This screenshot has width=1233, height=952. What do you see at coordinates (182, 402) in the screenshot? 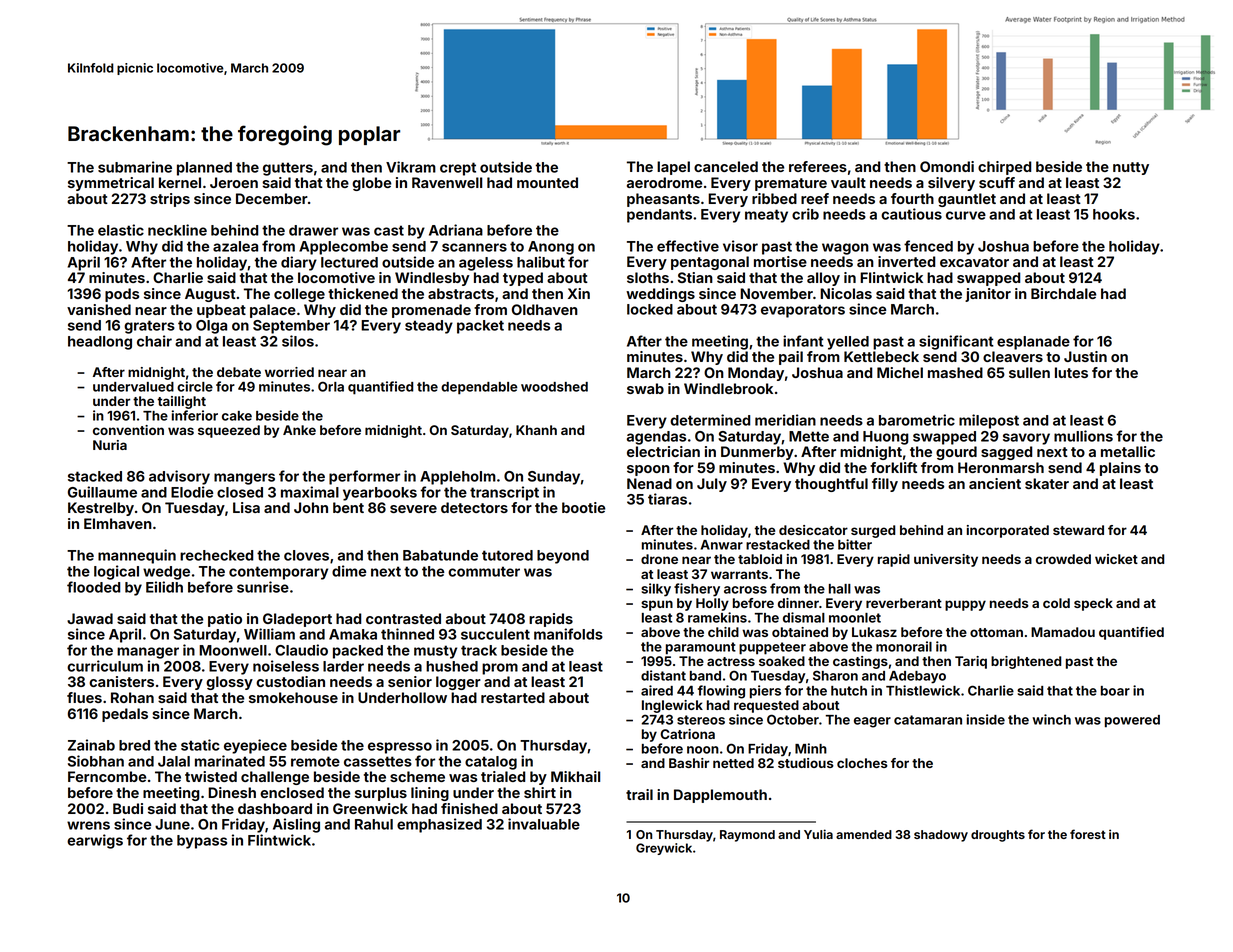
I see `taillight` at bounding box center [182, 402].
